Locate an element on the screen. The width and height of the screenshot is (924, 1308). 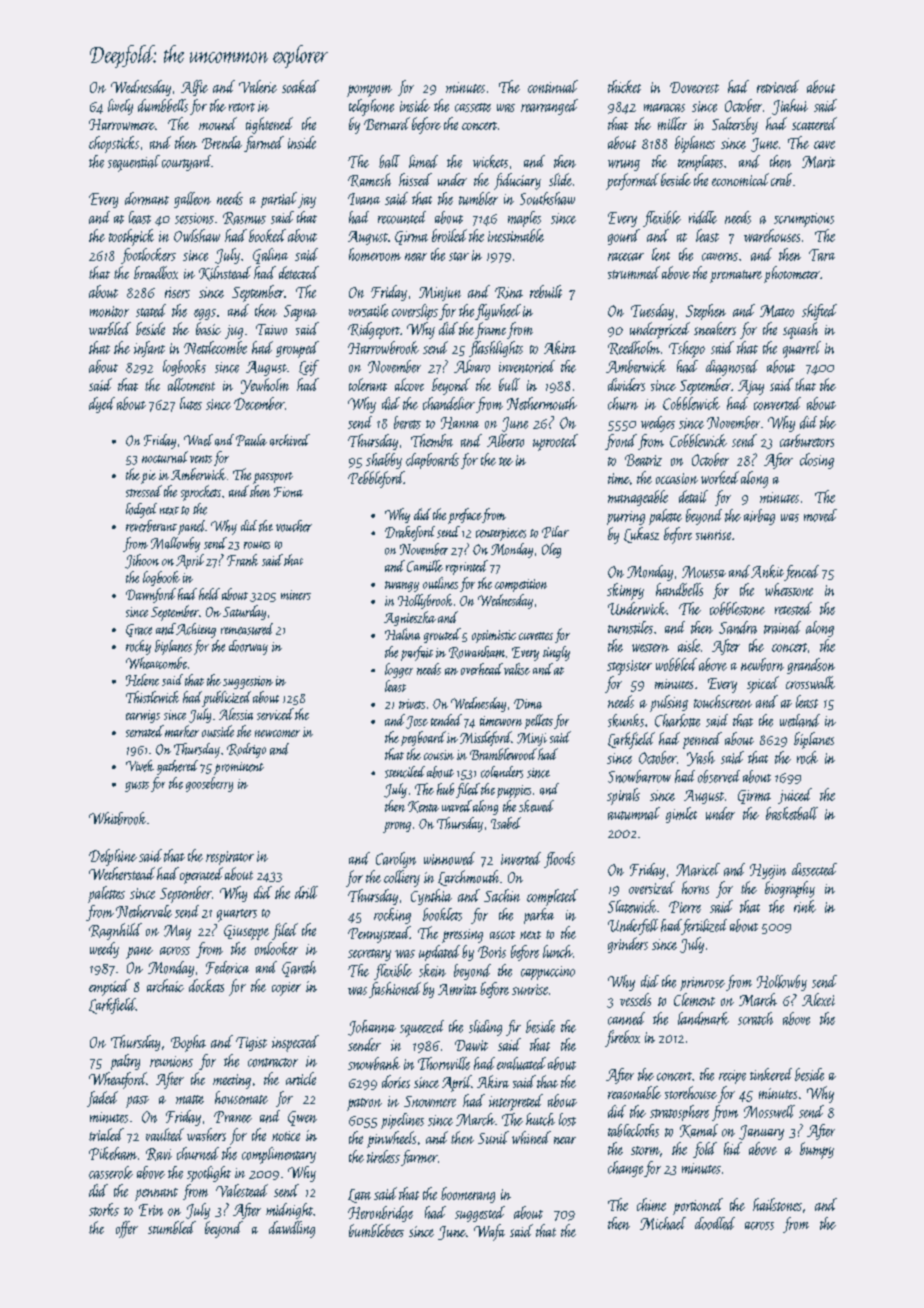
Yash is located at coordinates (701, 758).
